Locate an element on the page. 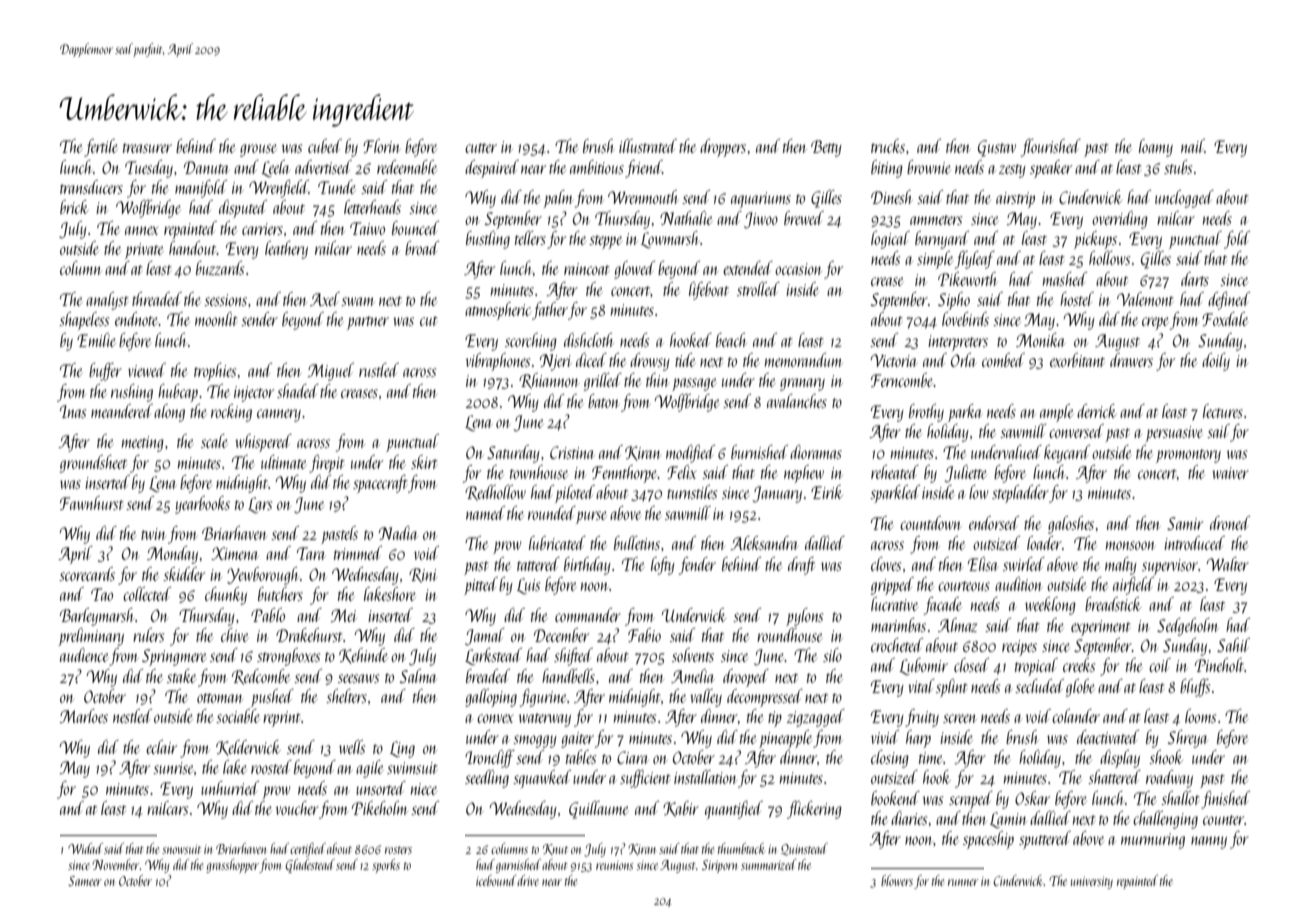  handbells is located at coordinates (568, 676).
